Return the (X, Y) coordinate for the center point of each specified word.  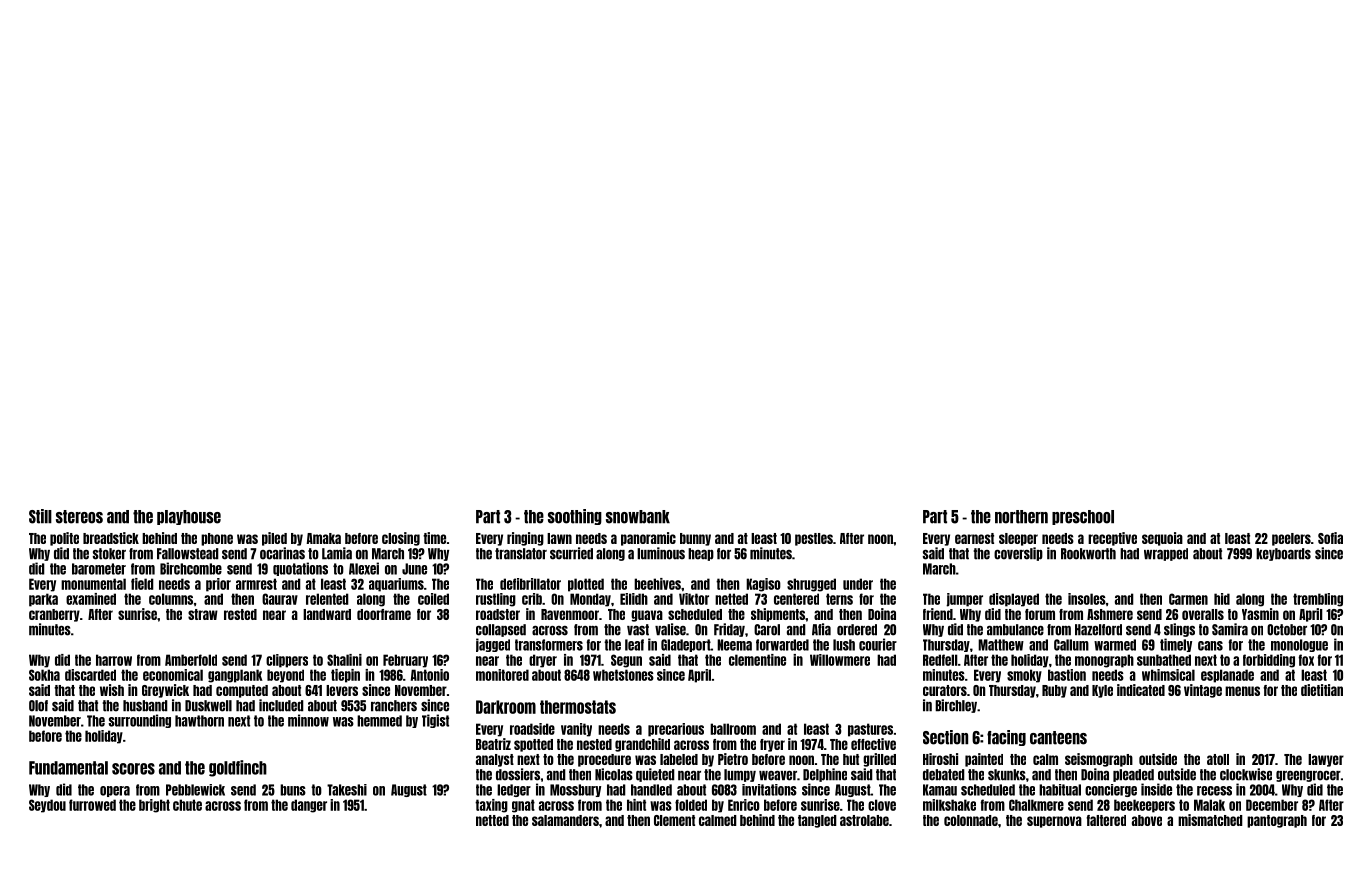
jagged (493, 645)
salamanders (565, 820)
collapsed (501, 630)
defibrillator (530, 584)
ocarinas (282, 553)
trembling (1318, 600)
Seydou (47, 806)
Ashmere (1110, 614)
